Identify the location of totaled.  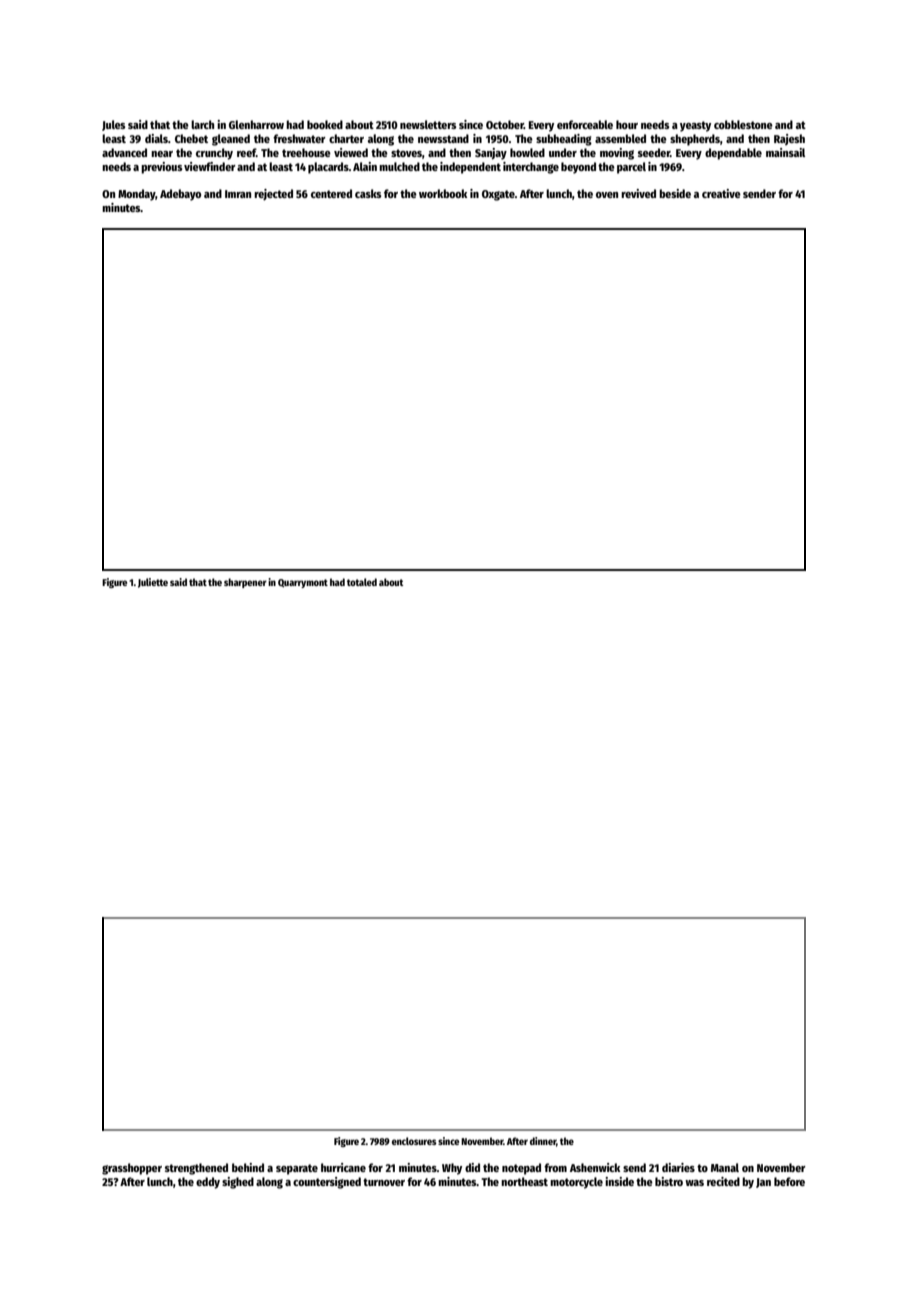
(362, 582).
